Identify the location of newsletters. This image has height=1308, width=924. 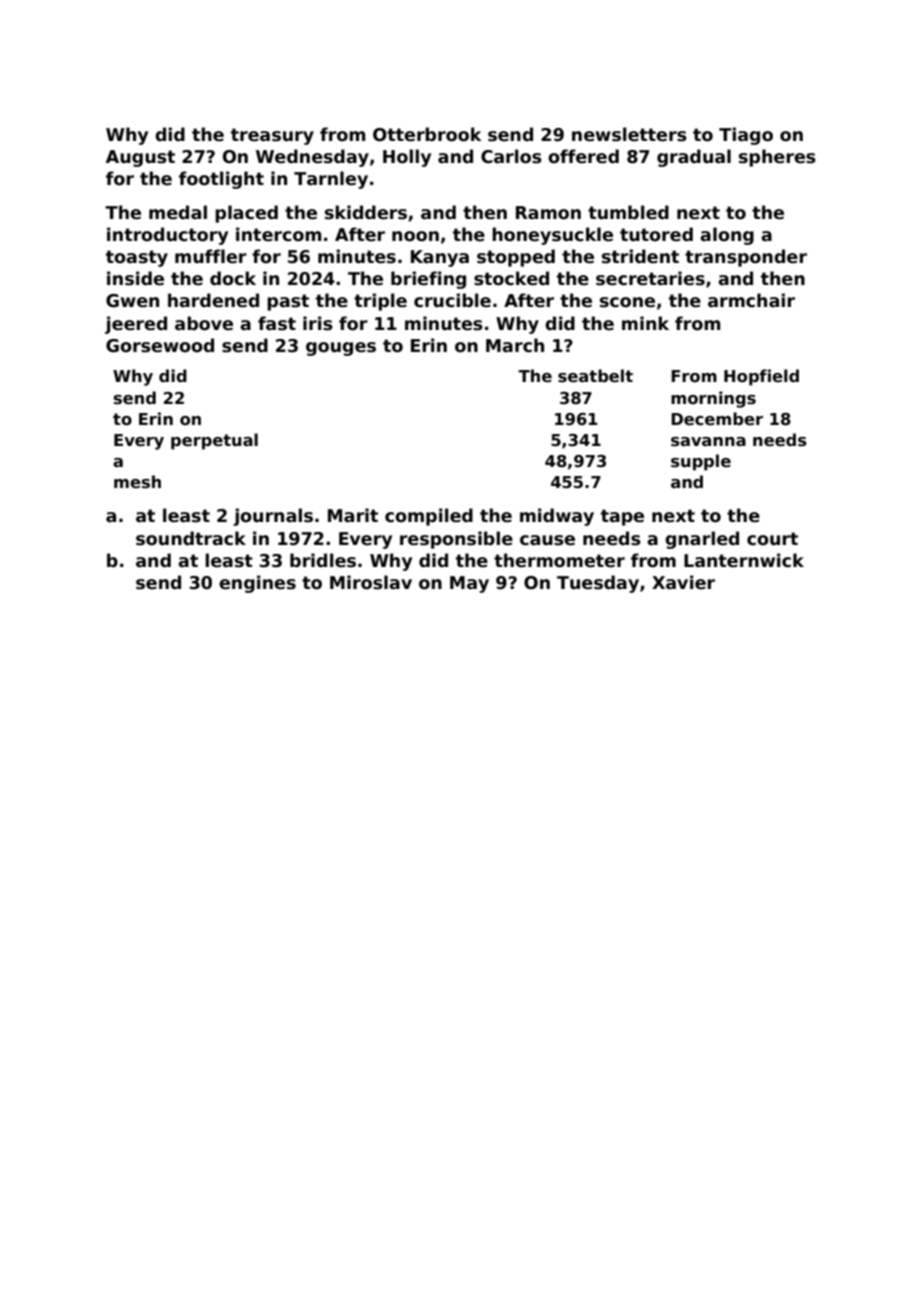
(629, 134).
